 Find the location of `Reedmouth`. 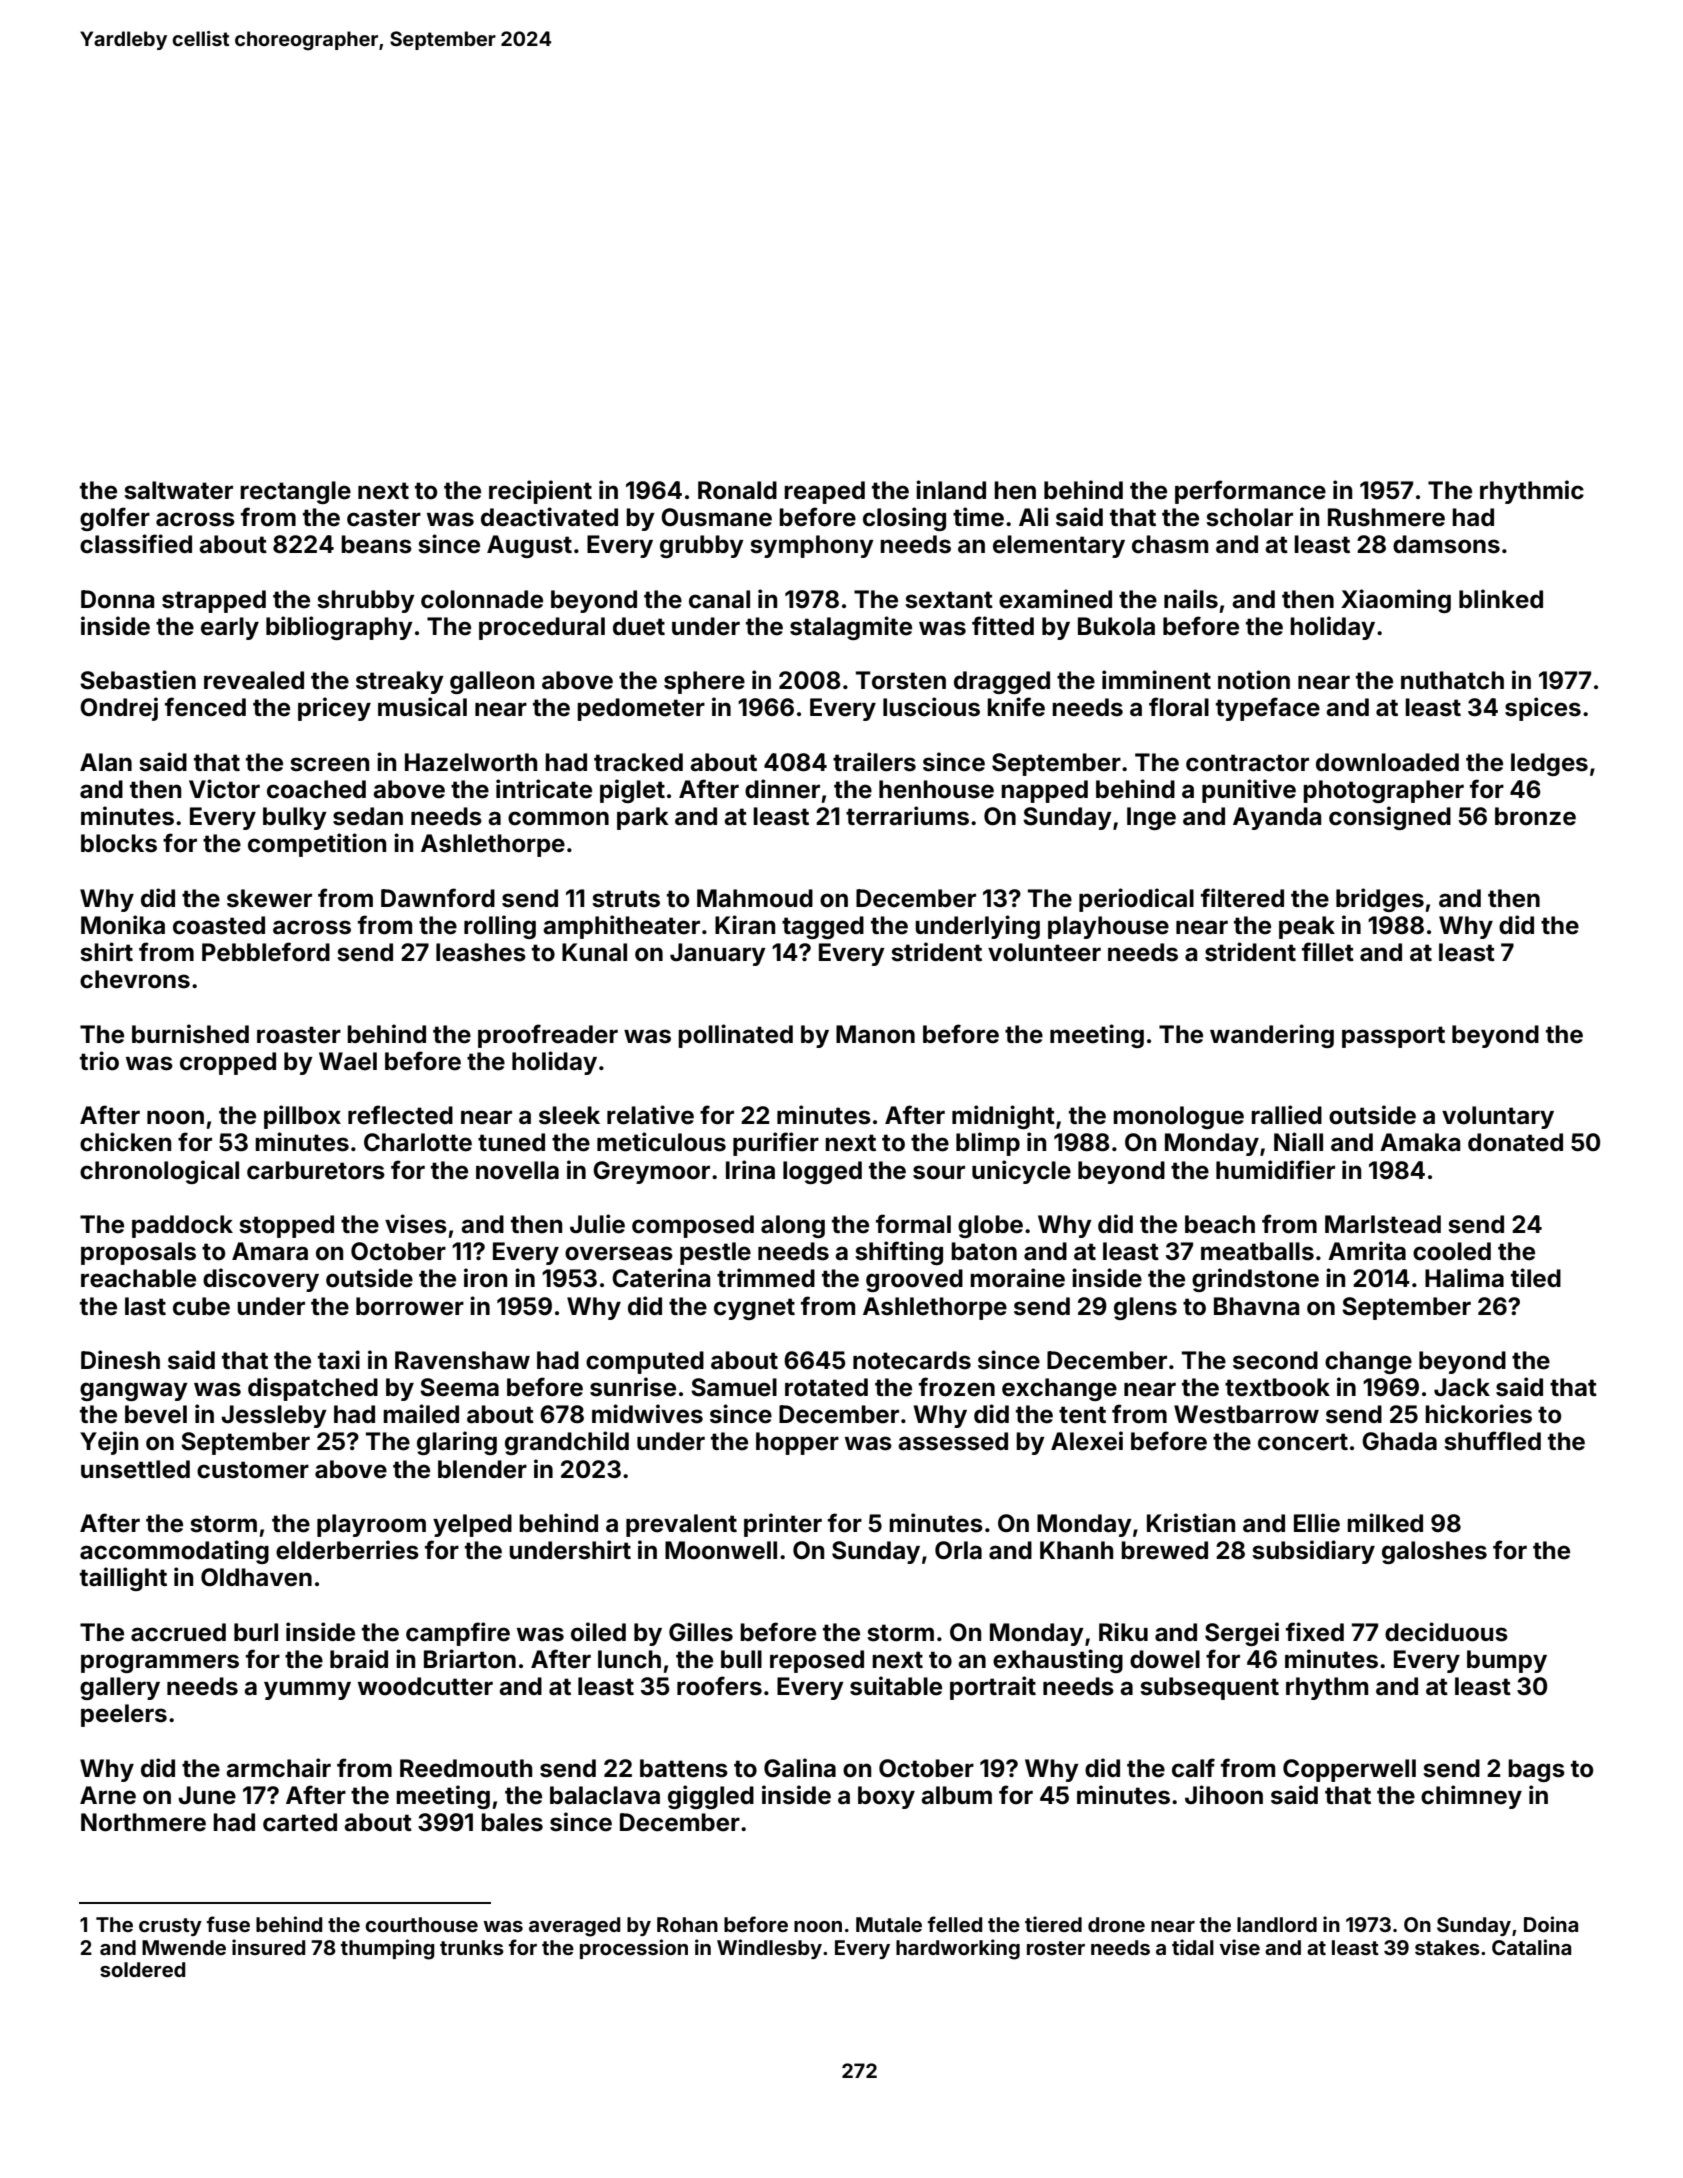

Reedmouth is located at coordinates (466, 1768).
